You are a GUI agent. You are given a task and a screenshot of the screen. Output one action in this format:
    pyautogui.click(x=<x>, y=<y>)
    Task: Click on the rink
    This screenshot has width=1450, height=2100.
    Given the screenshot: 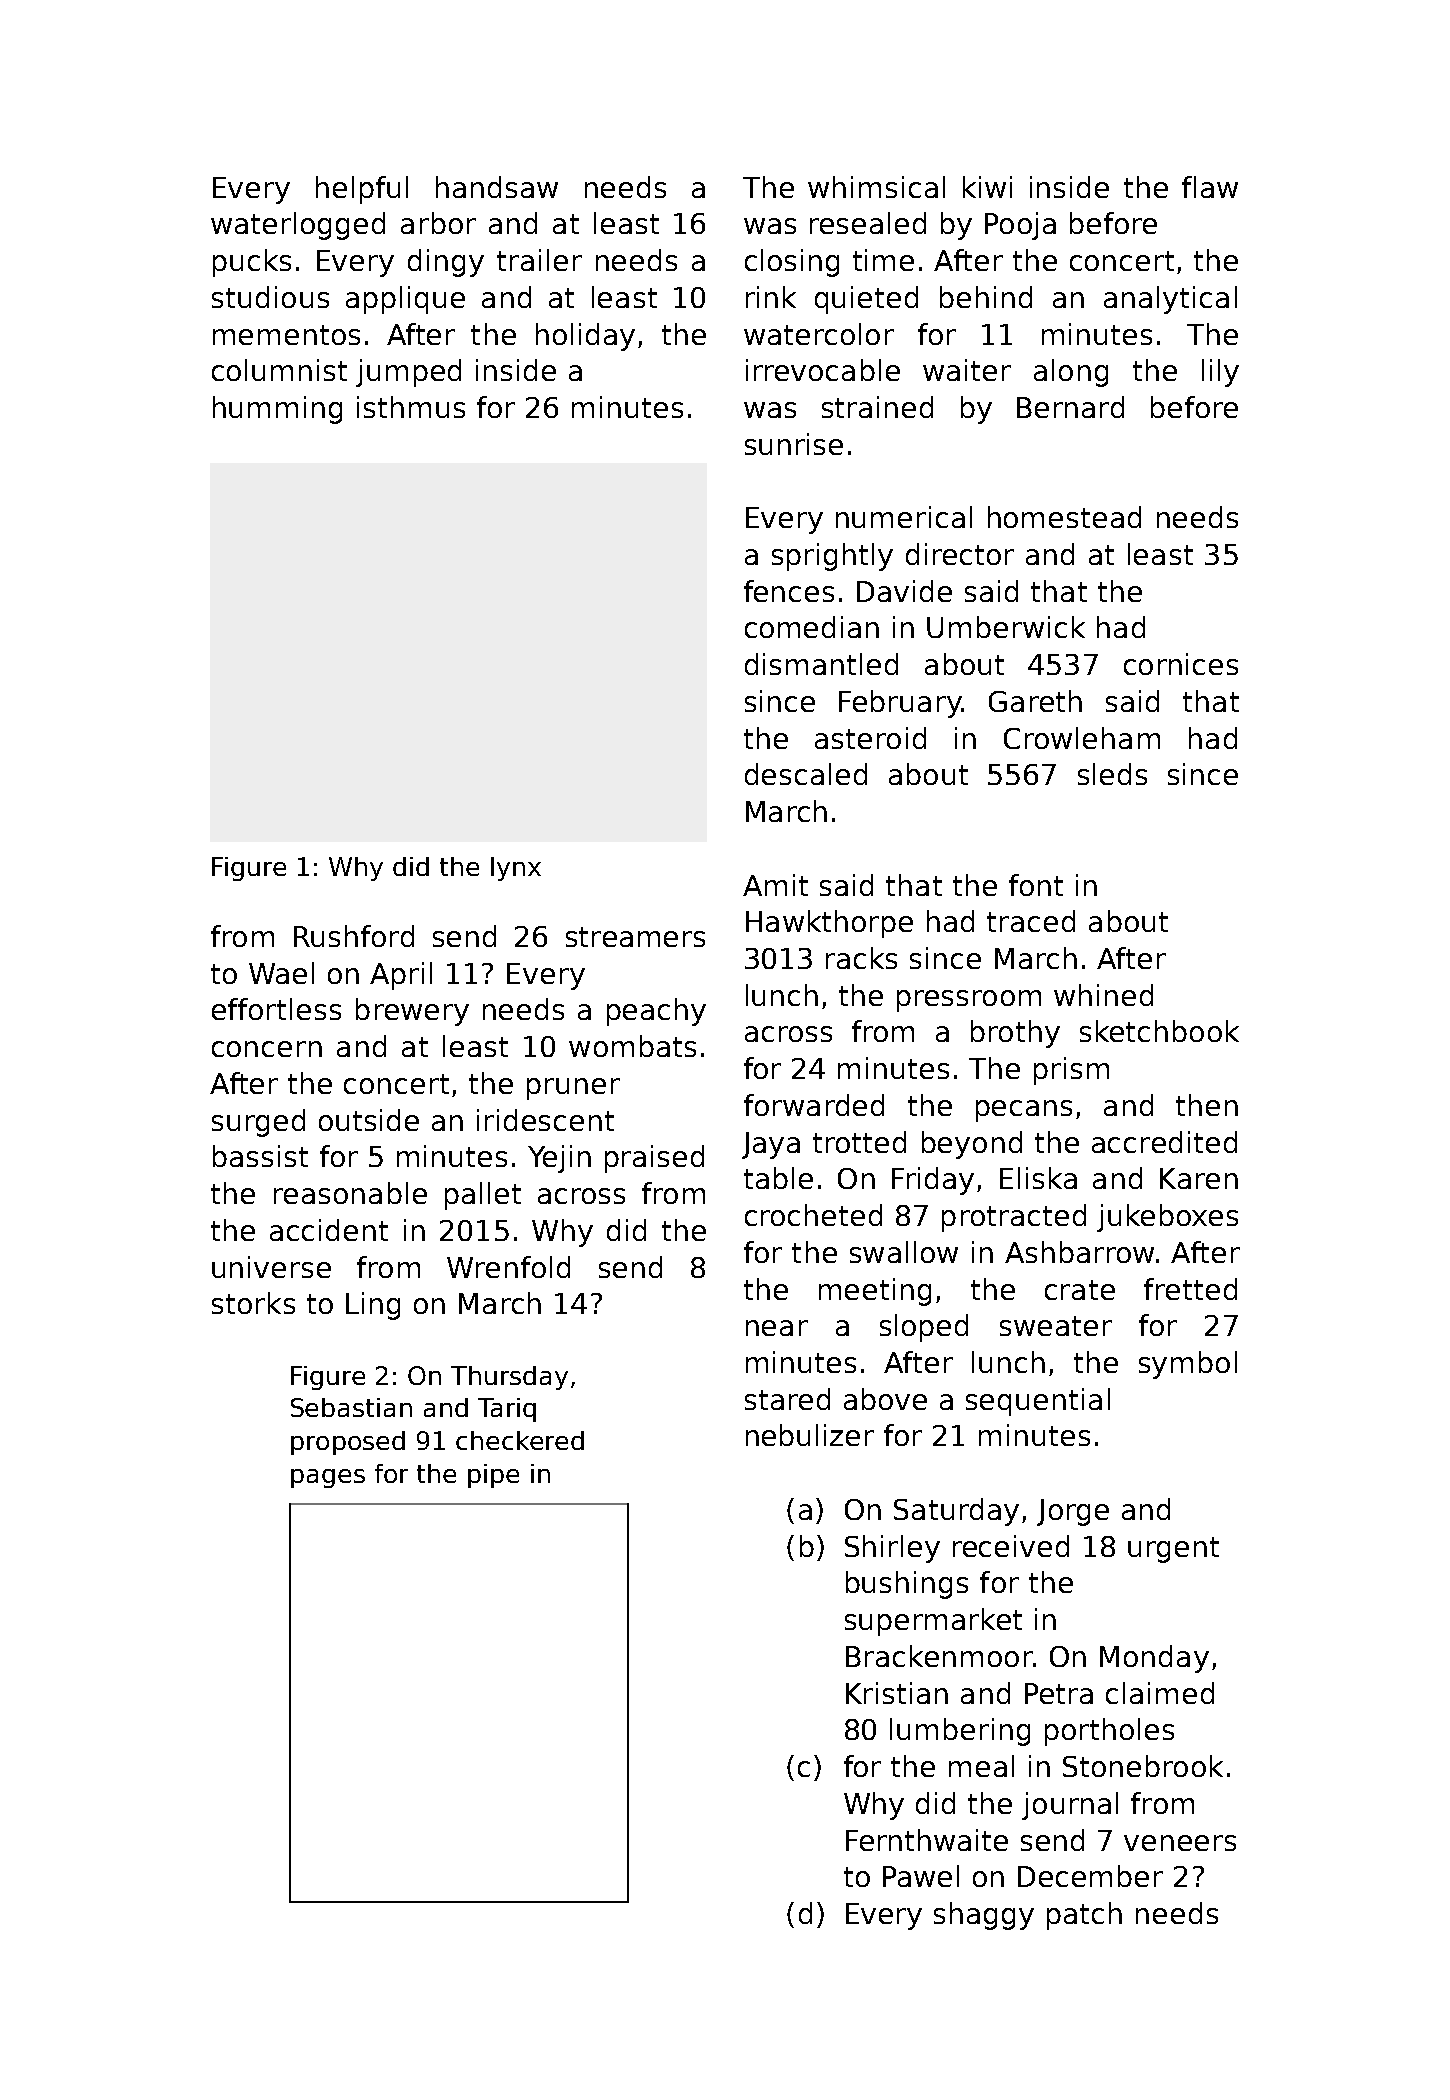 What is the action you would take?
    pyautogui.click(x=771, y=297)
